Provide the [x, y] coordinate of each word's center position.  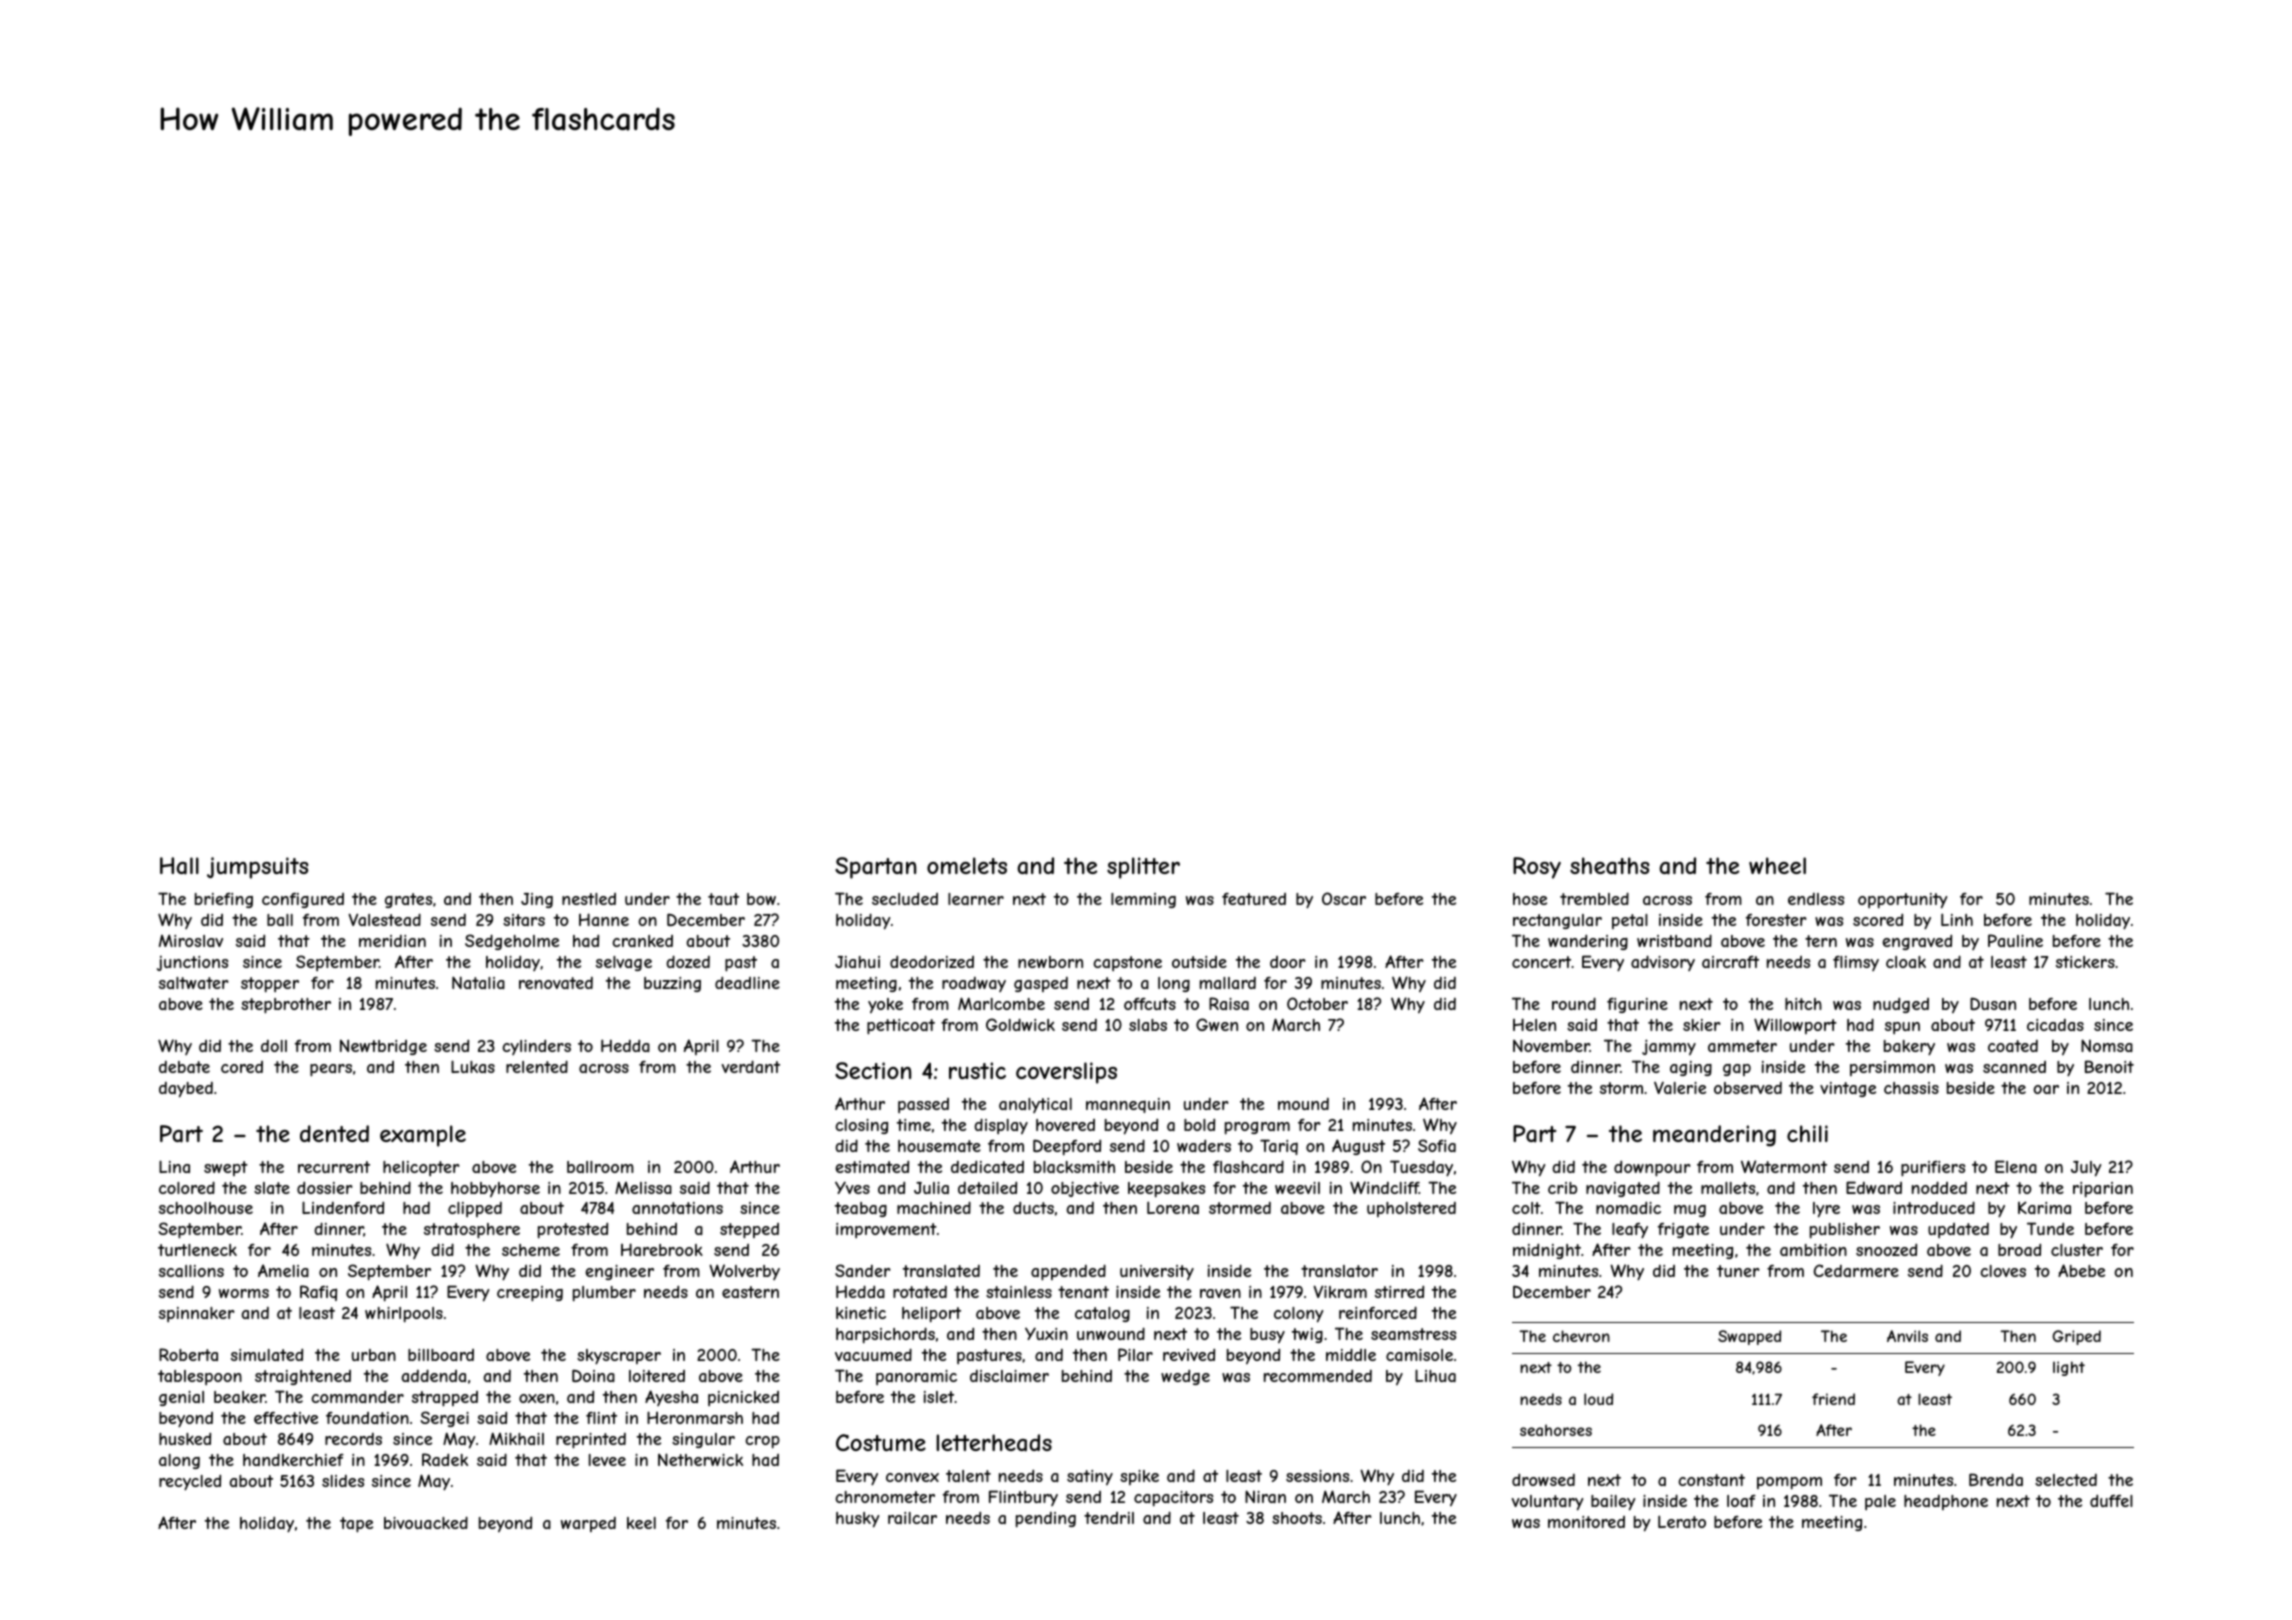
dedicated [987, 1166]
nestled [589, 899]
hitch [1803, 1004]
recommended [1318, 1375]
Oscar [1344, 898]
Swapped [1749, 1337]
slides [343, 1481]
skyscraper [619, 1357]
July [2086, 1169]
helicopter [421, 1168]
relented [537, 1066]
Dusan [1993, 1003]
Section [873, 1070]
